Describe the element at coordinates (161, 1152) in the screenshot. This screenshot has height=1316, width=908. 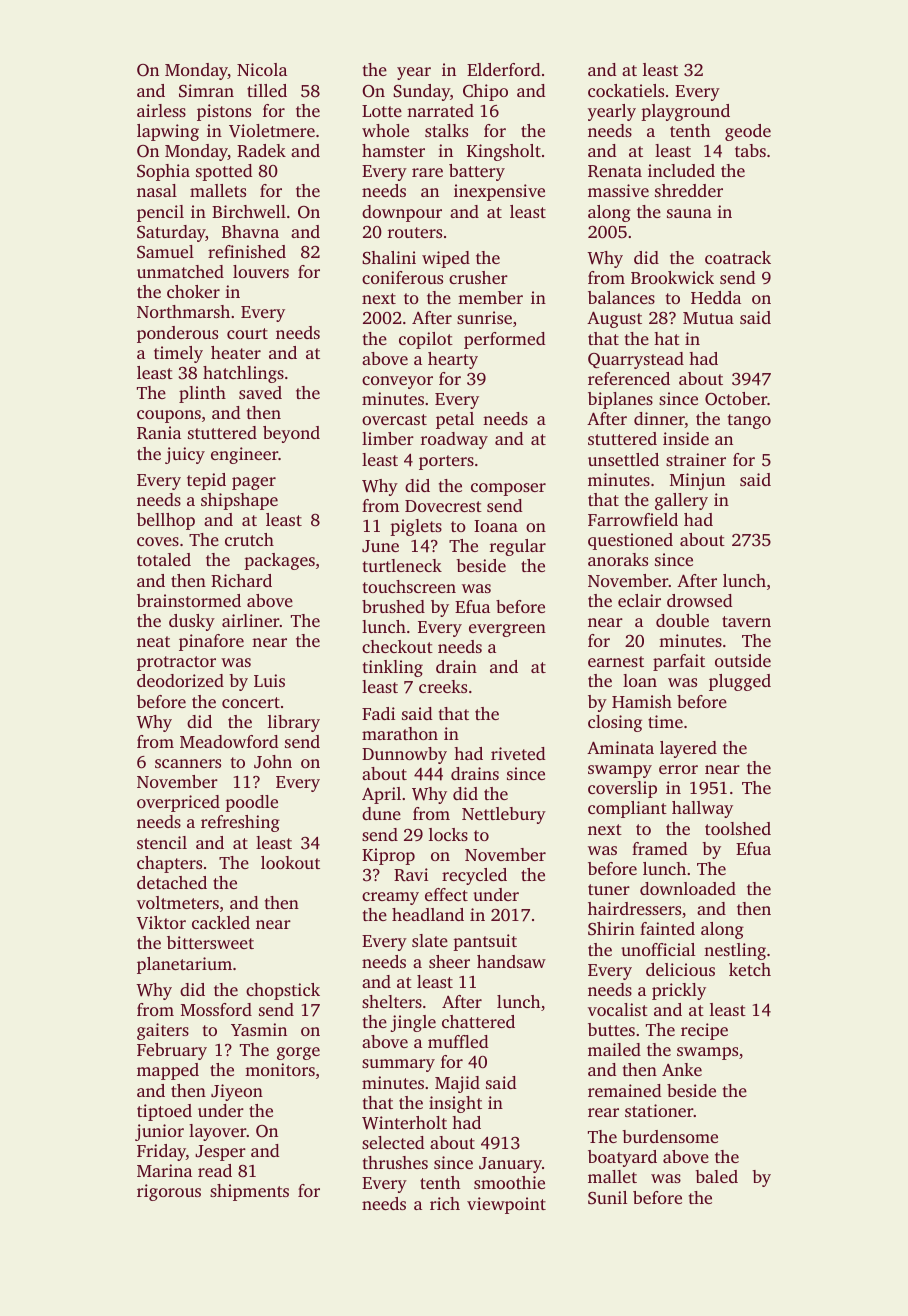
I see `Friday` at that location.
